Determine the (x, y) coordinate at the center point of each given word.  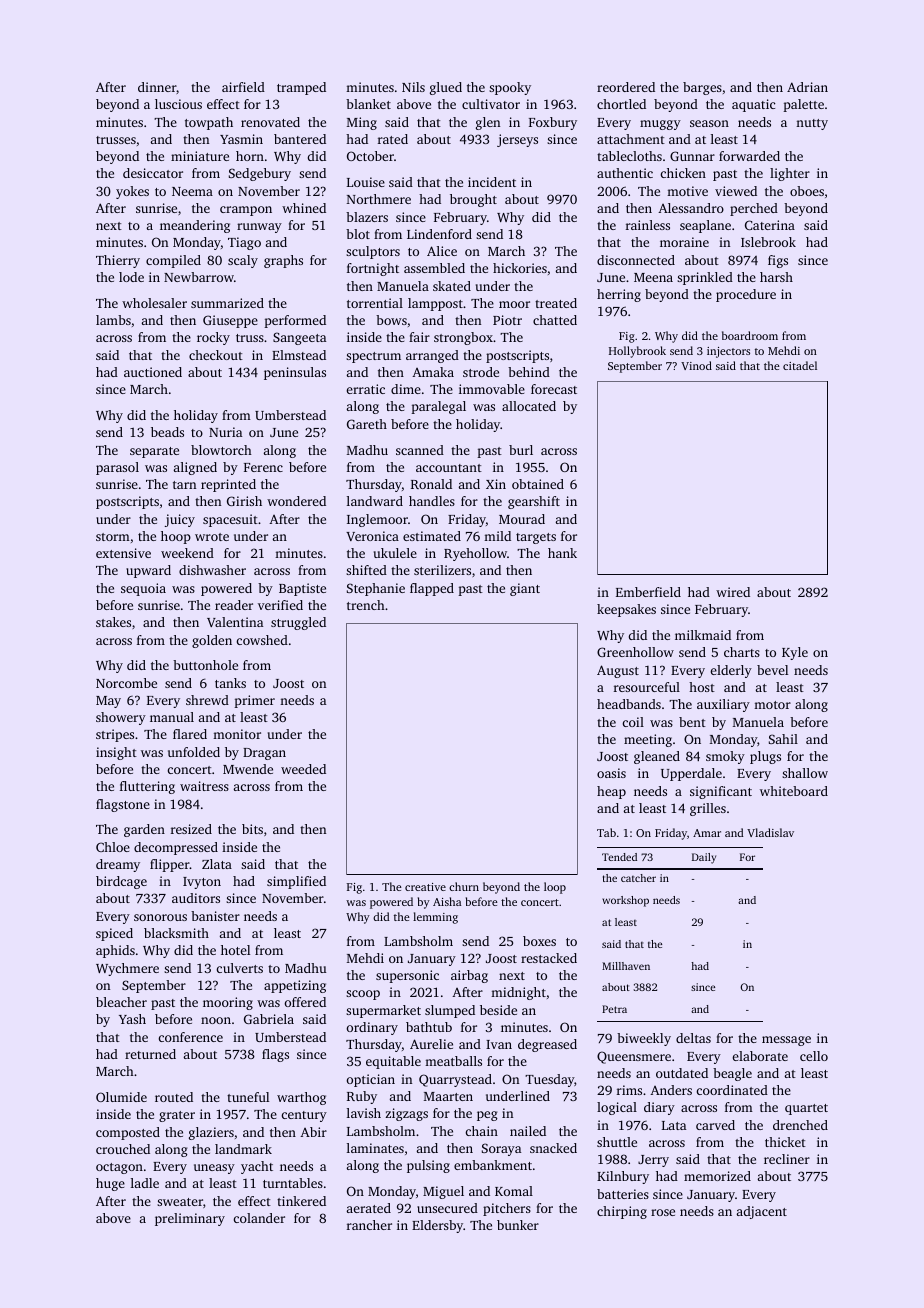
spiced (114, 934)
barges (702, 88)
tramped (301, 88)
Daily (704, 858)
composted (128, 1133)
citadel (800, 365)
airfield (243, 87)
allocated (529, 406)
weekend (187, 553)
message (786, 1041)
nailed (528, 1131)
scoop (363, 995)
